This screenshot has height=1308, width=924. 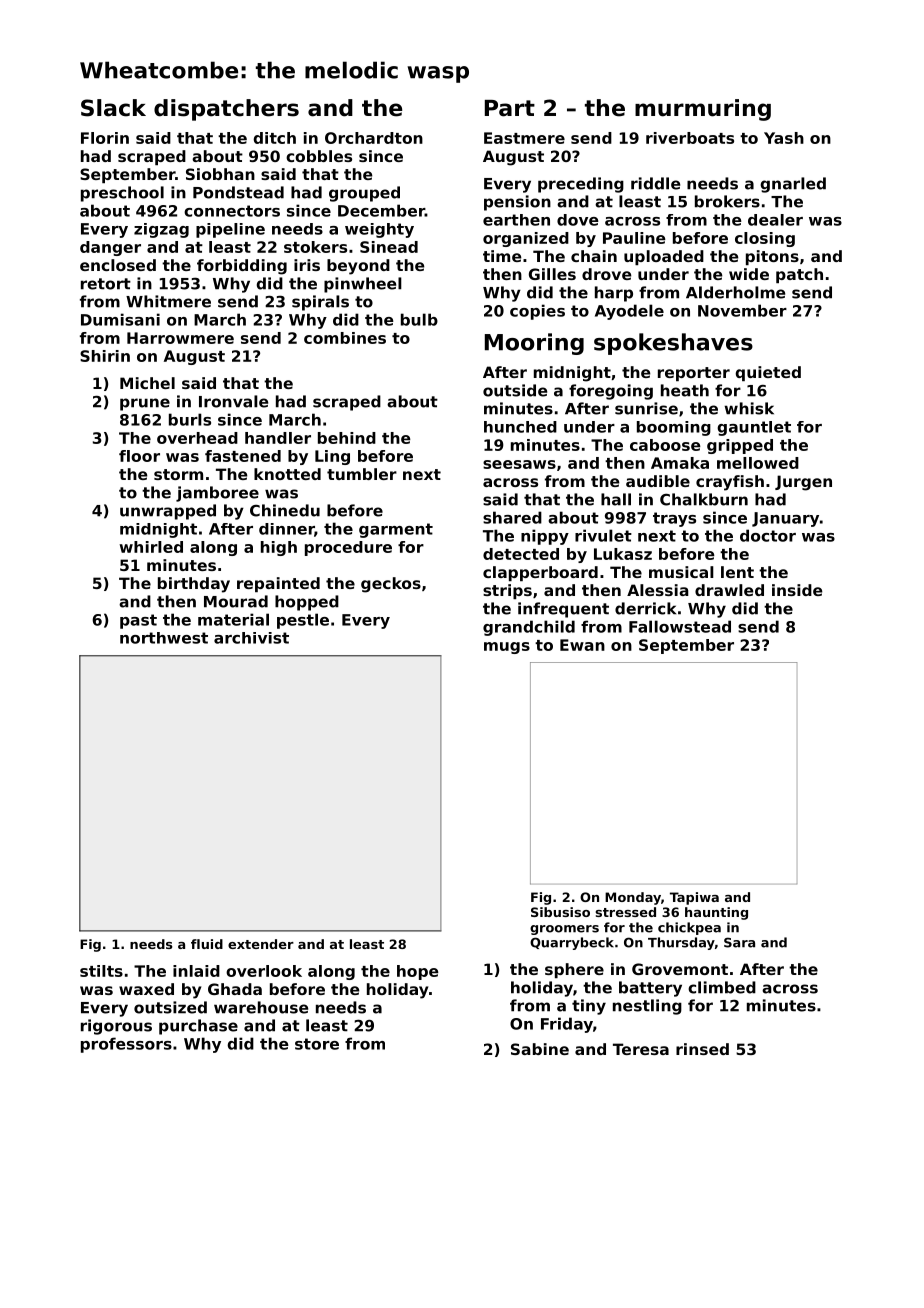 I want to click on Tapiwa, so click(x=694, y=898).
